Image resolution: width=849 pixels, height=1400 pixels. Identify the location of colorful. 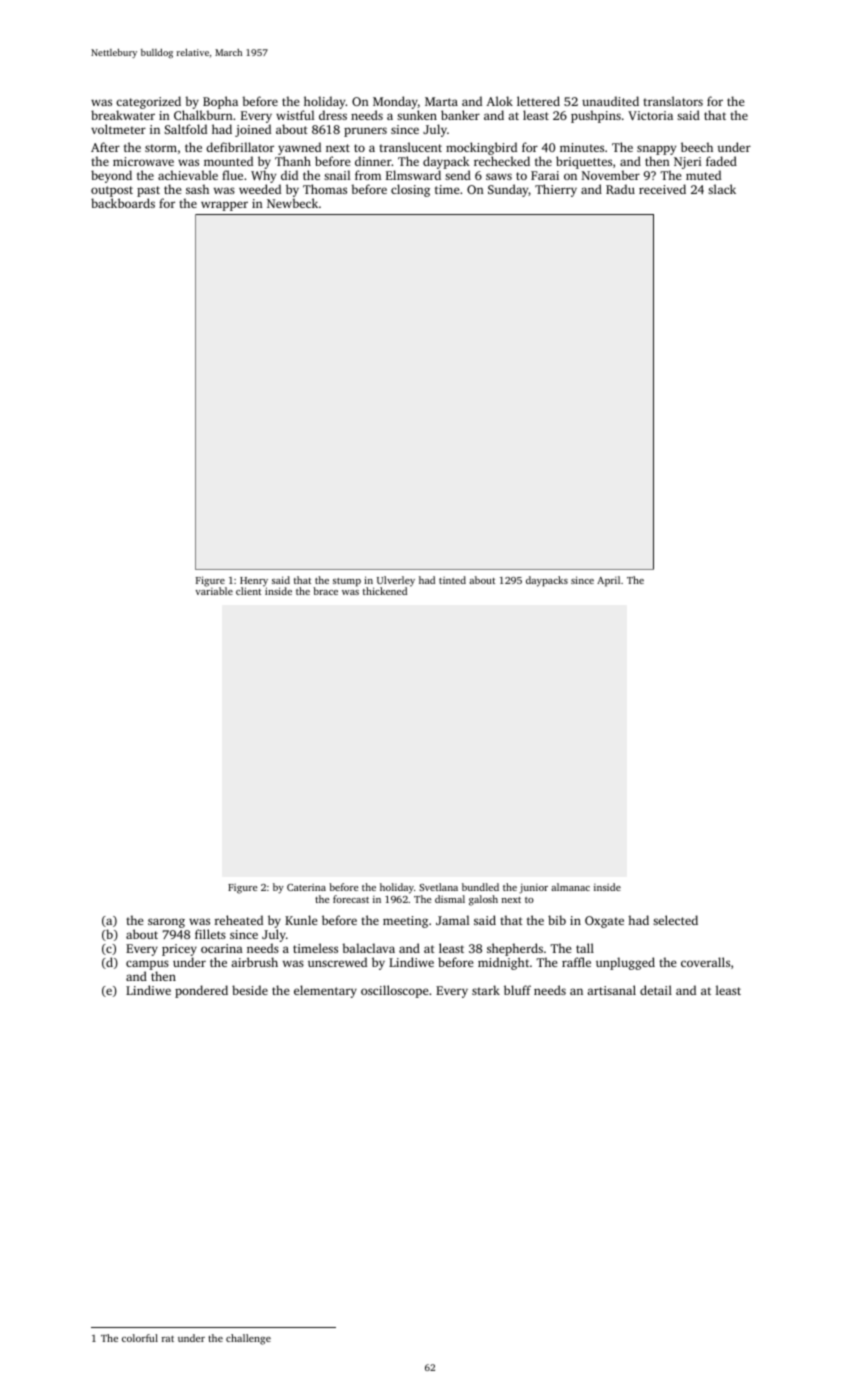
(140, 1338).
